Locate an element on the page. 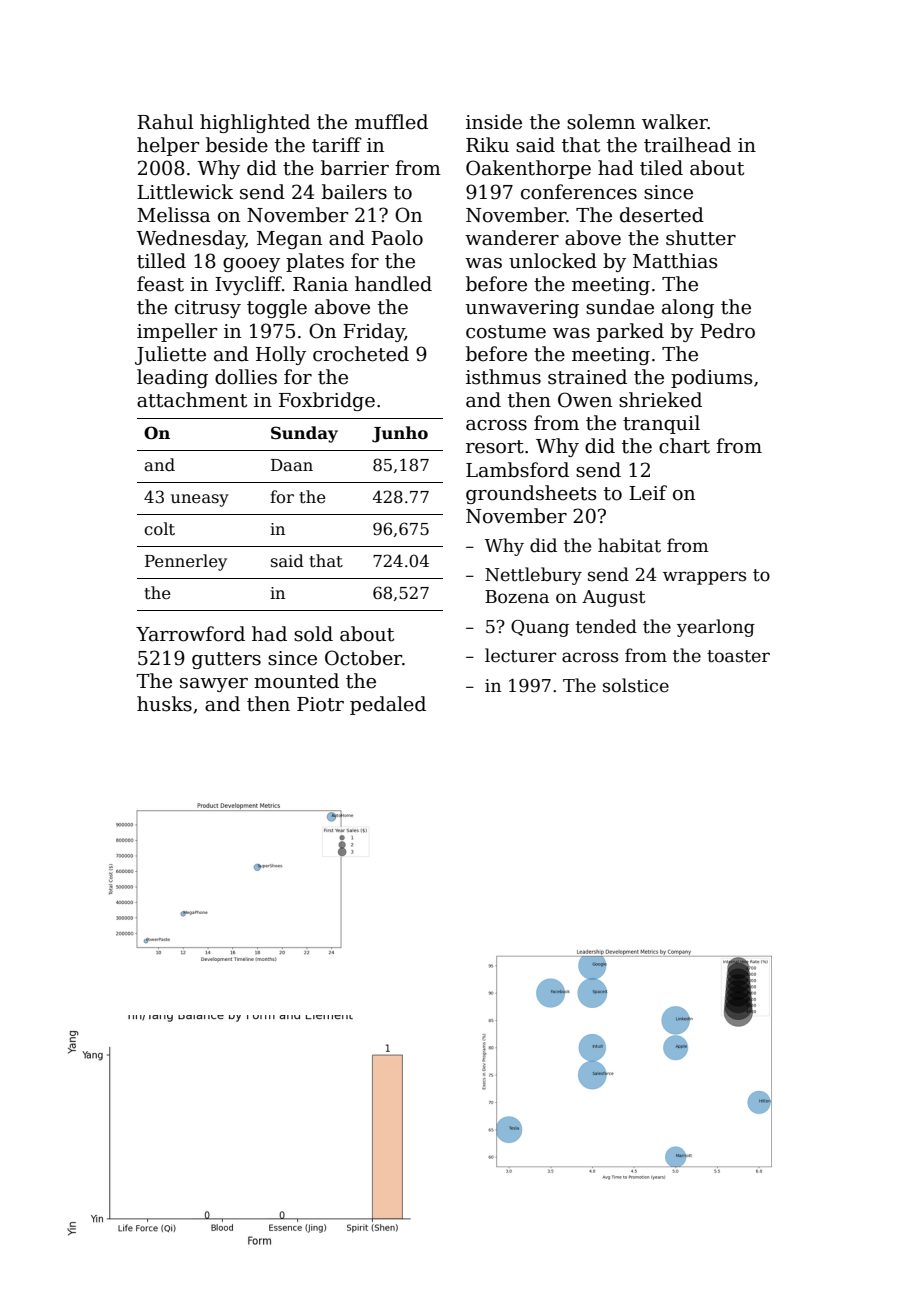 This document has width=908, height=1316. Yarrowford is located at coordinates (190, 634).
